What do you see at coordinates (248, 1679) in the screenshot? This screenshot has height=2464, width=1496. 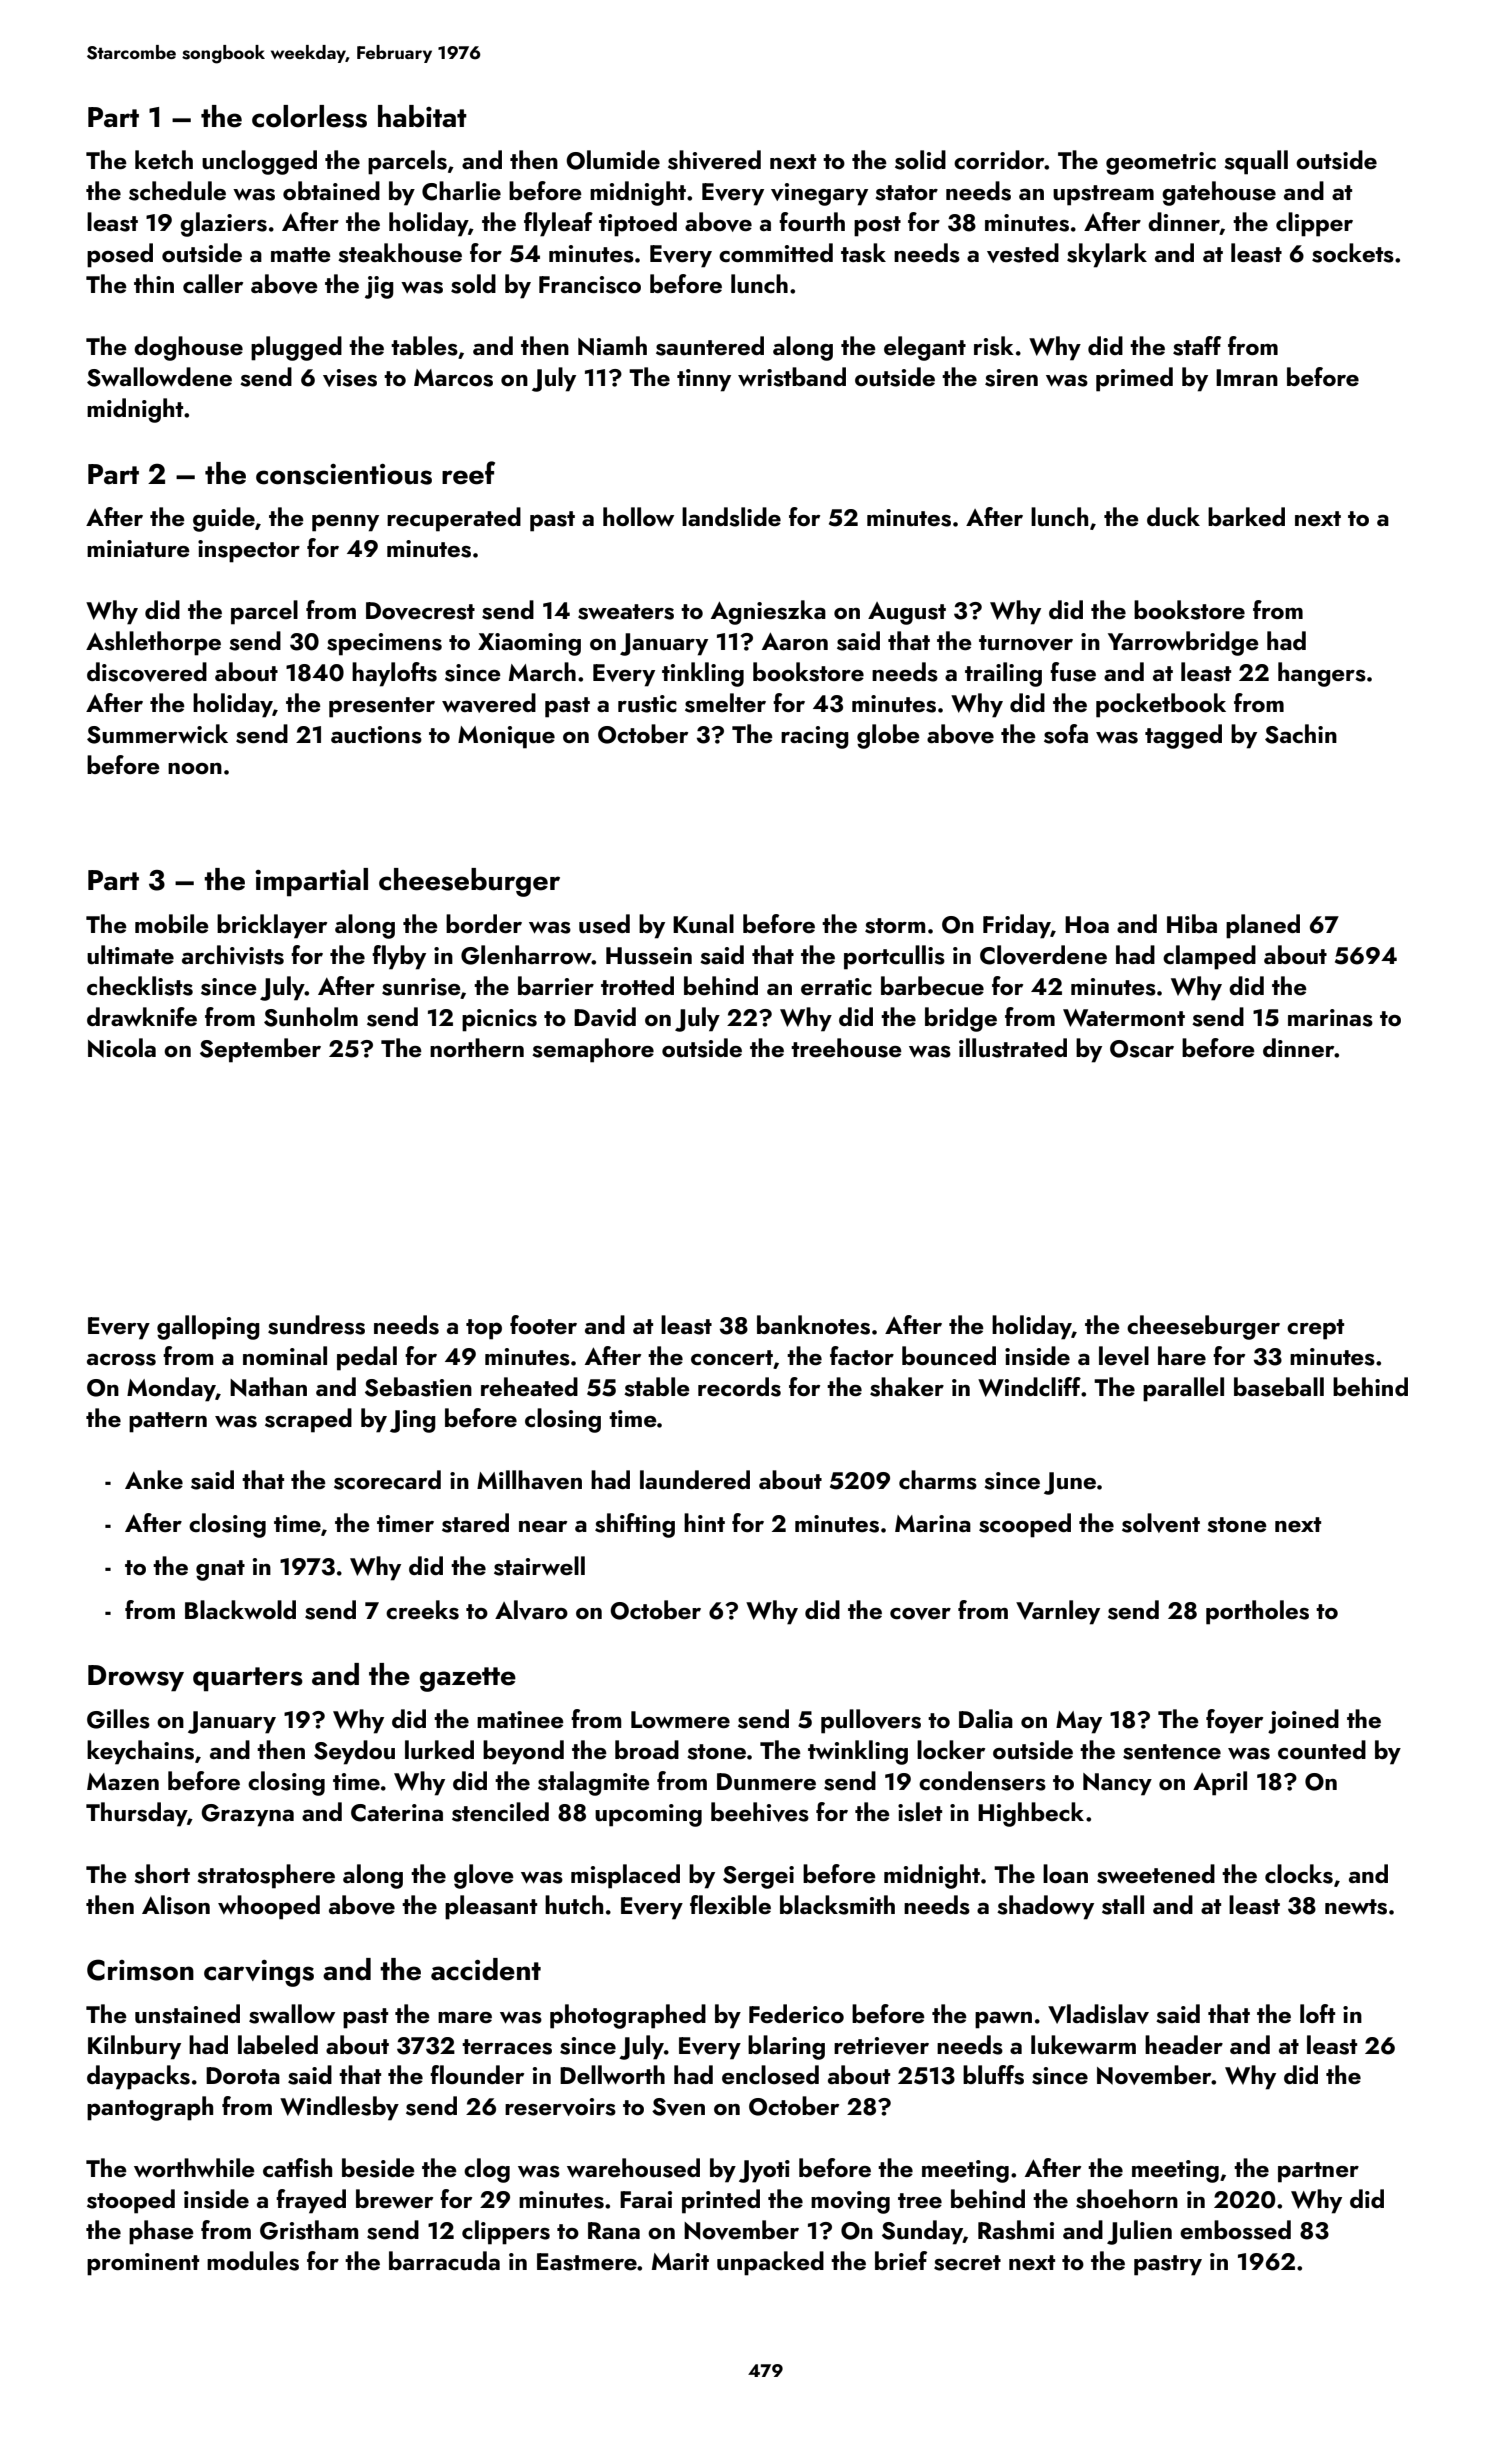 I see `quarters` at bounding box center [248, 1679].
